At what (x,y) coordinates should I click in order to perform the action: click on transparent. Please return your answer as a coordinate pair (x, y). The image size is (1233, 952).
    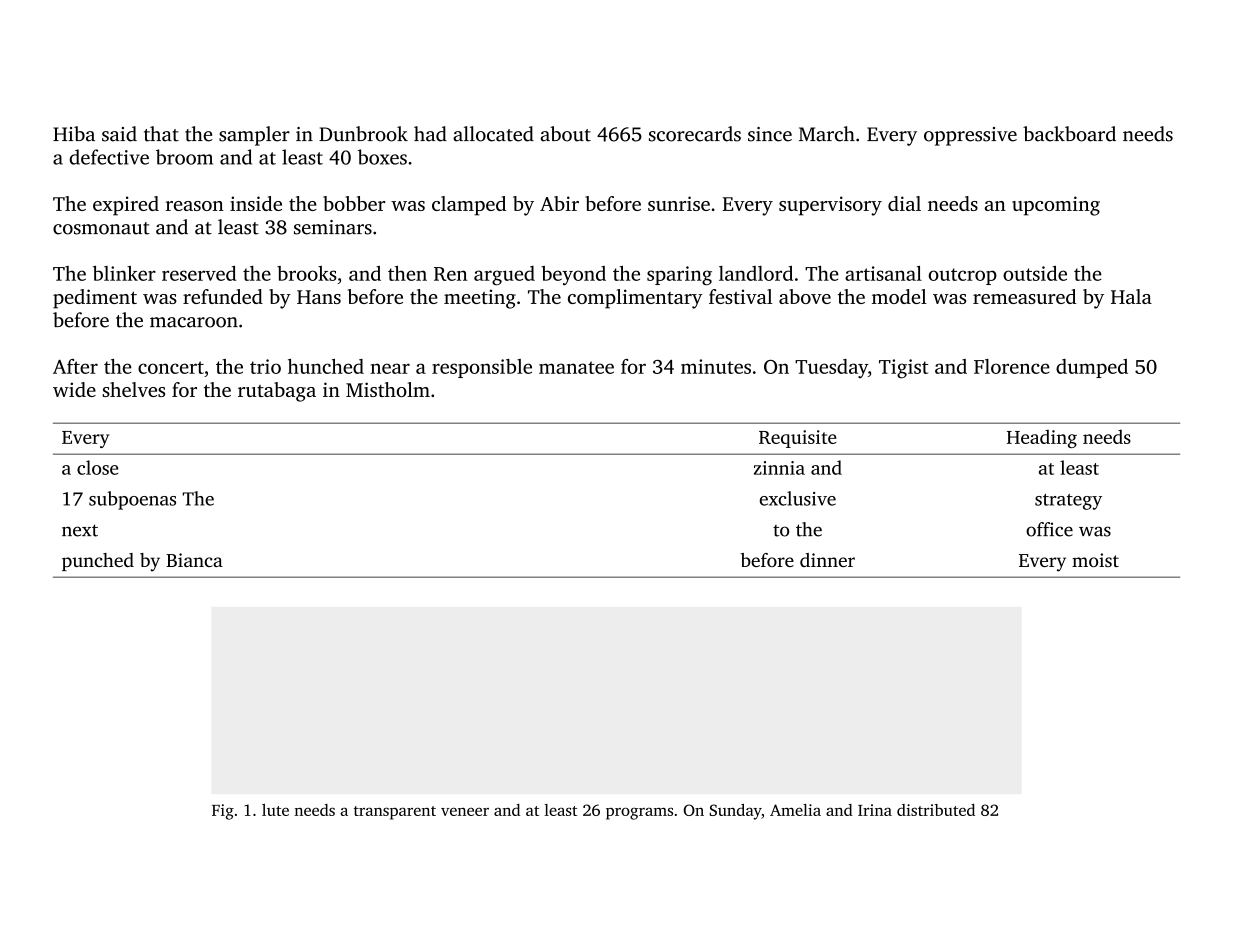
    Looking at the image, I should click on (395, 813).
